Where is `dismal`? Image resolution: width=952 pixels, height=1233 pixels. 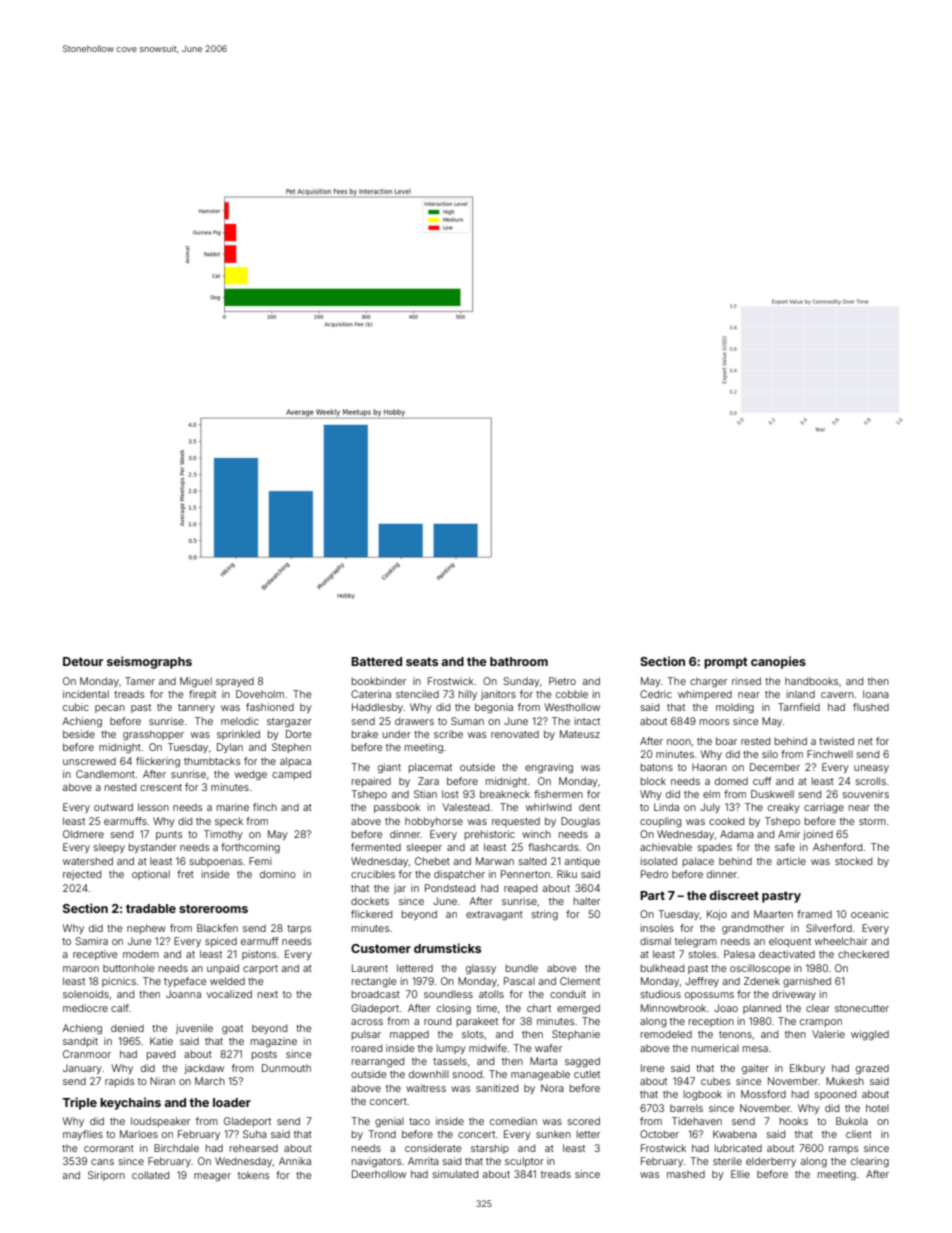 dismal is located at coordinates (655, 941).
